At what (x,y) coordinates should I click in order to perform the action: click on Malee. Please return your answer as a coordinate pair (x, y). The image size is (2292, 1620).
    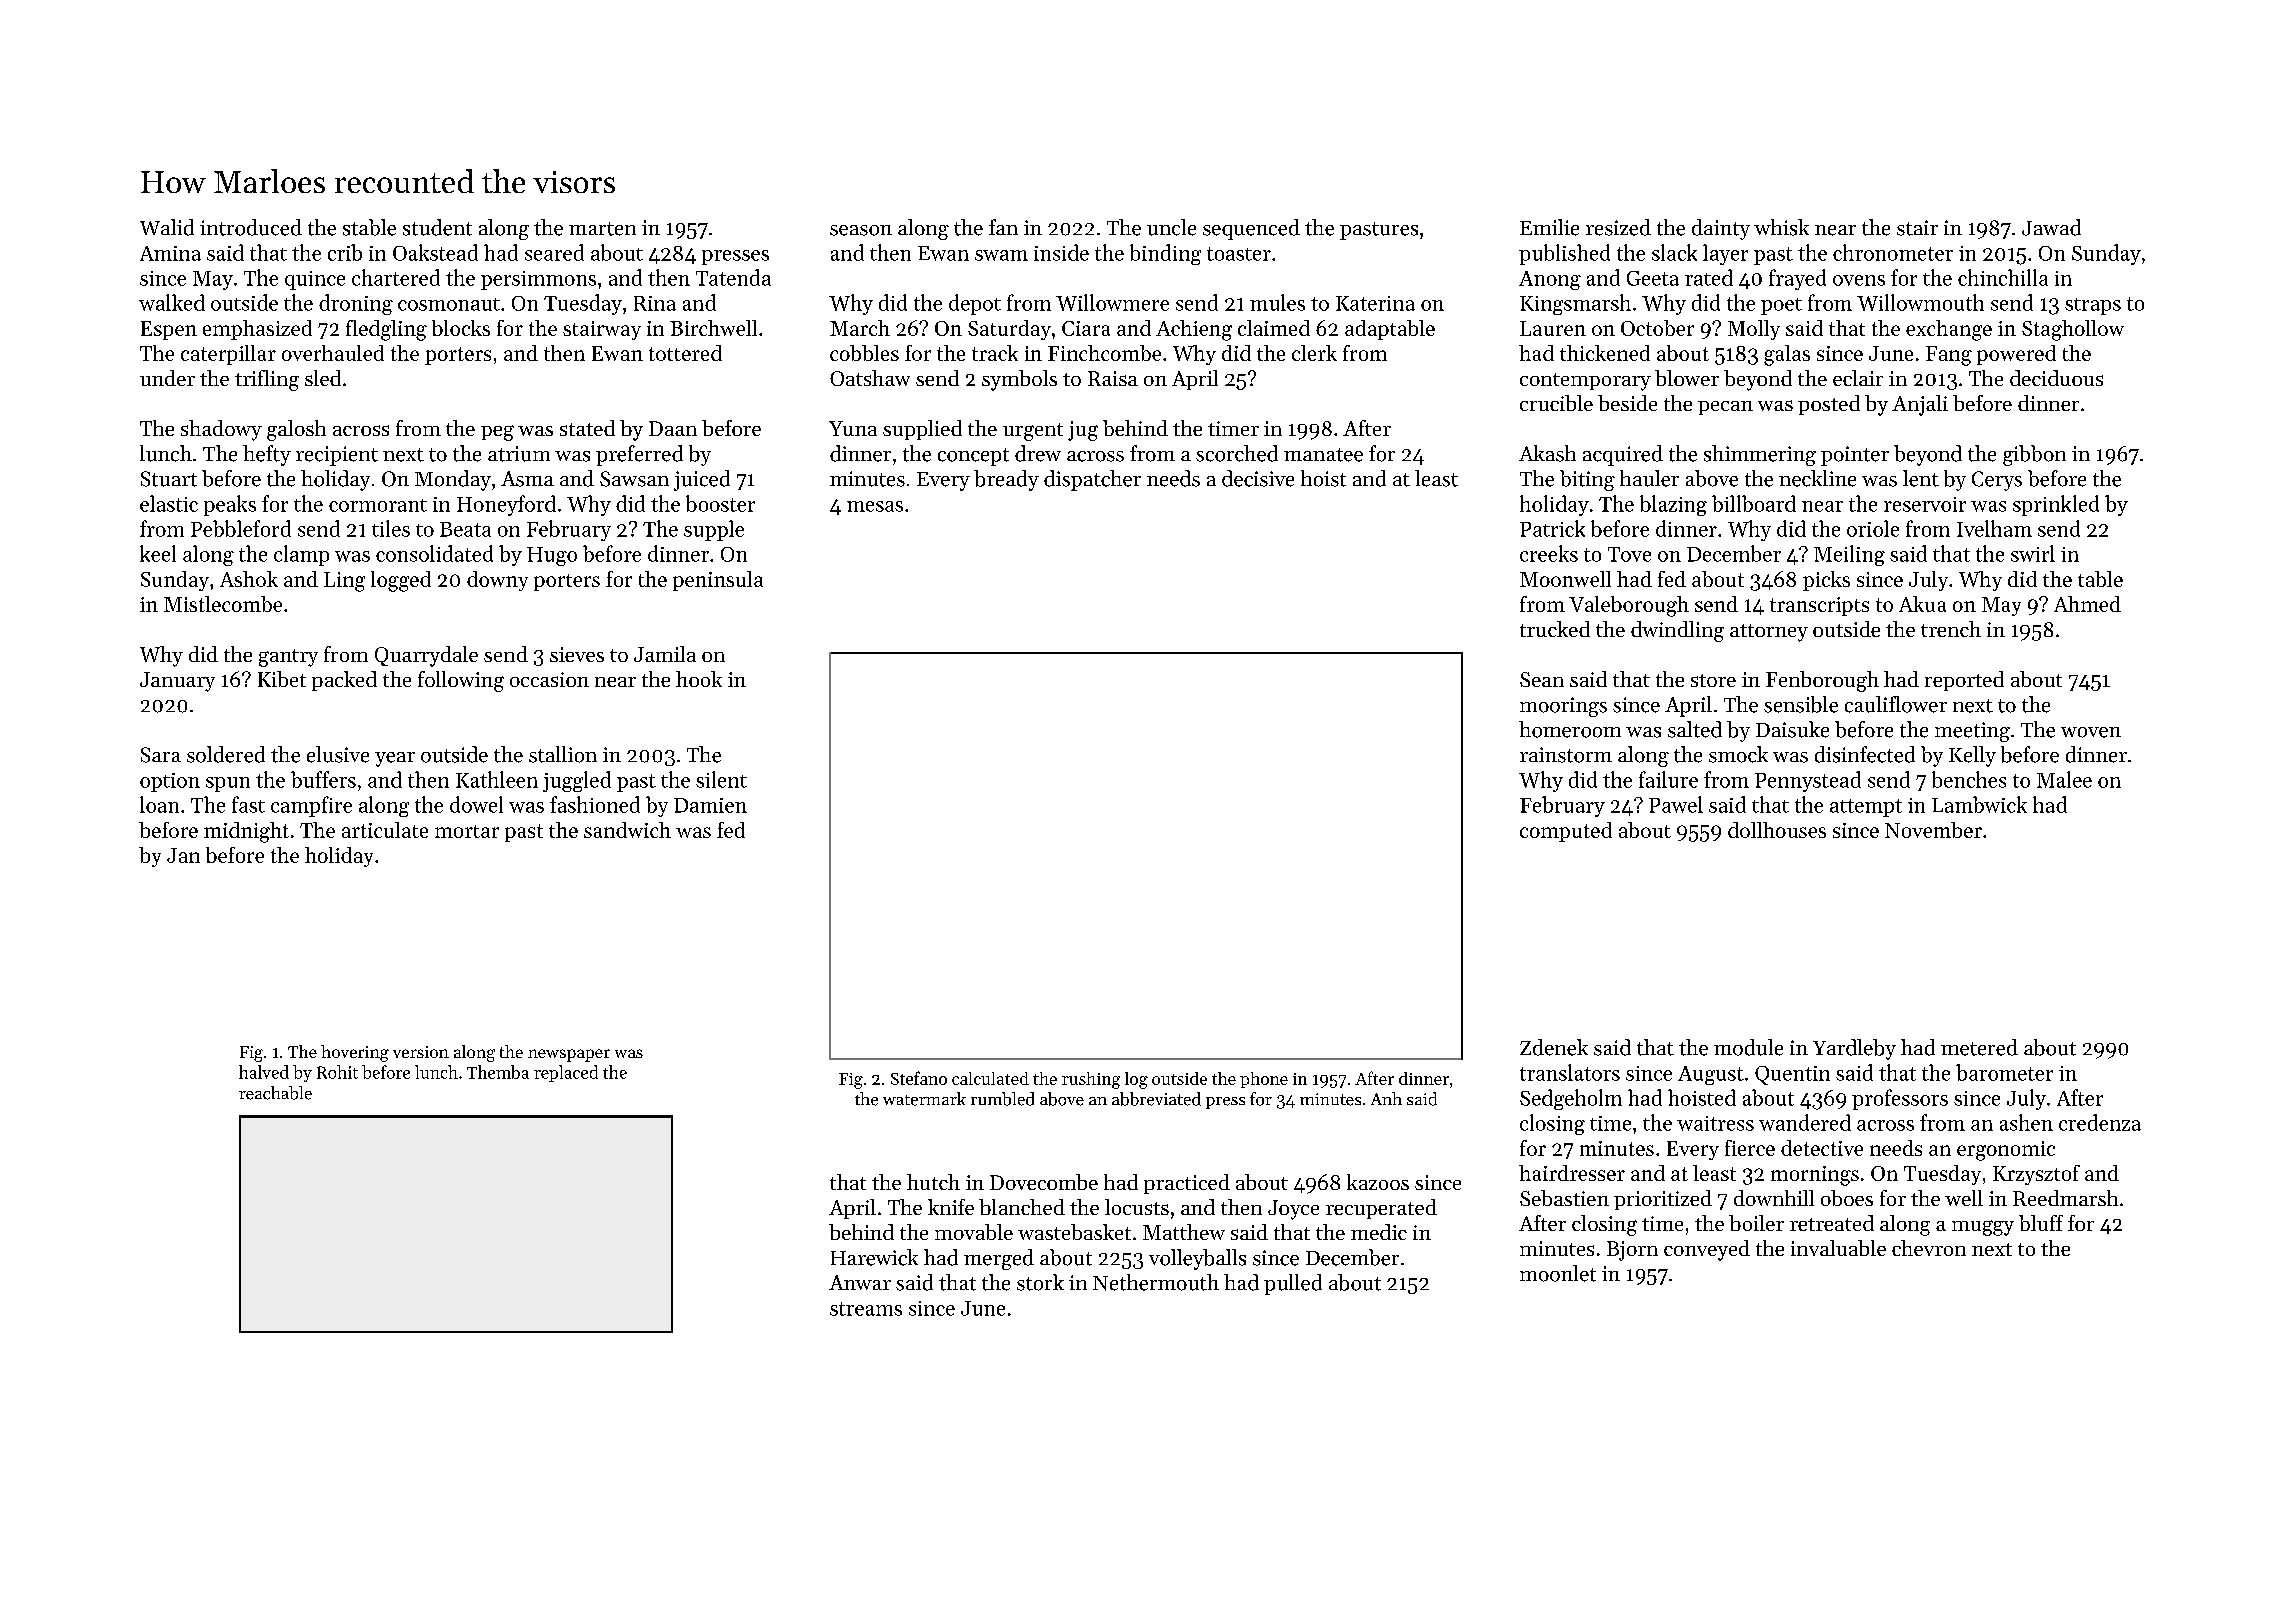
    Looking at the image, I should click on (2064, 779).
